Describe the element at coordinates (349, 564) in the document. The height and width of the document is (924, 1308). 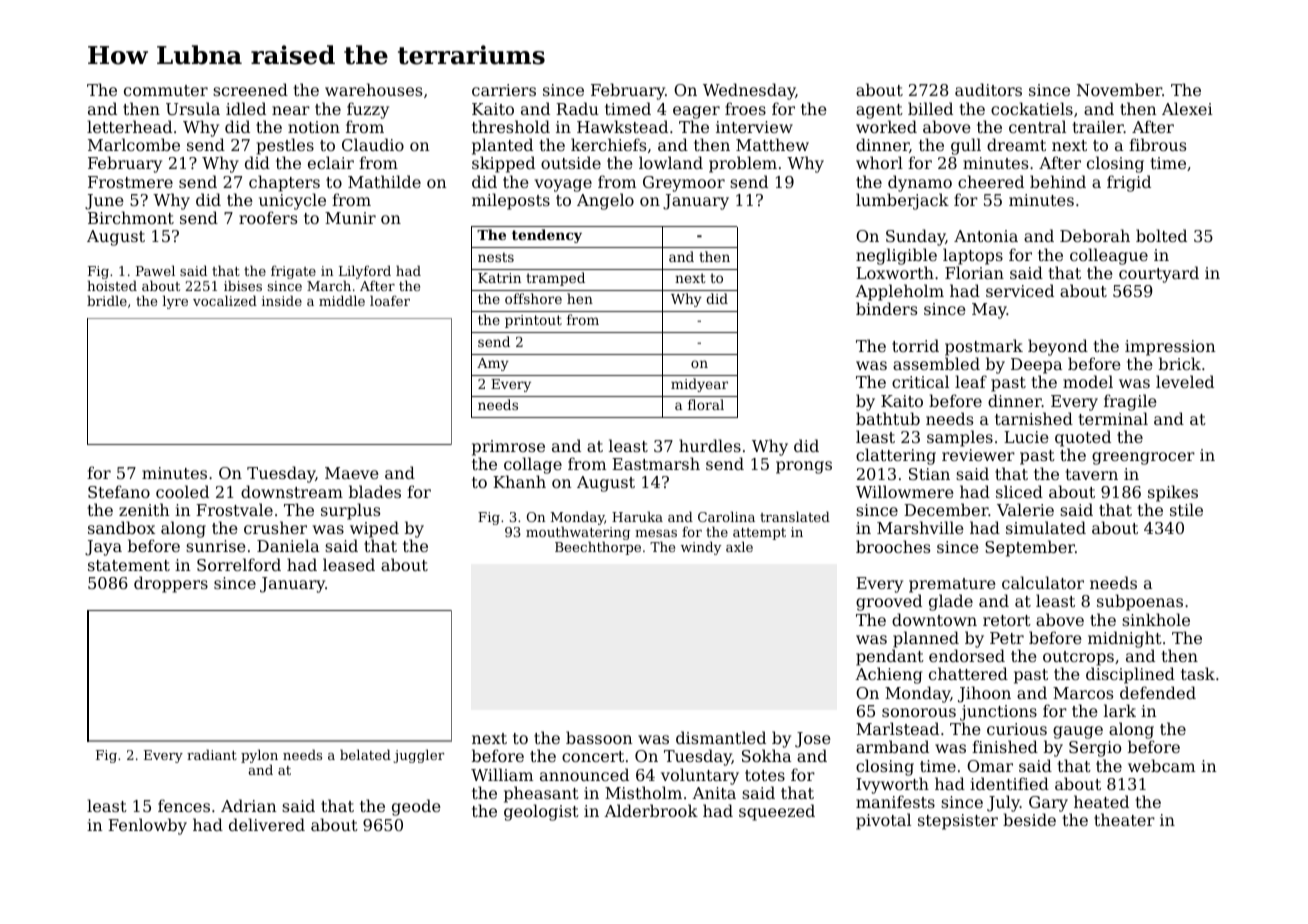
I see `leased` at that location.
